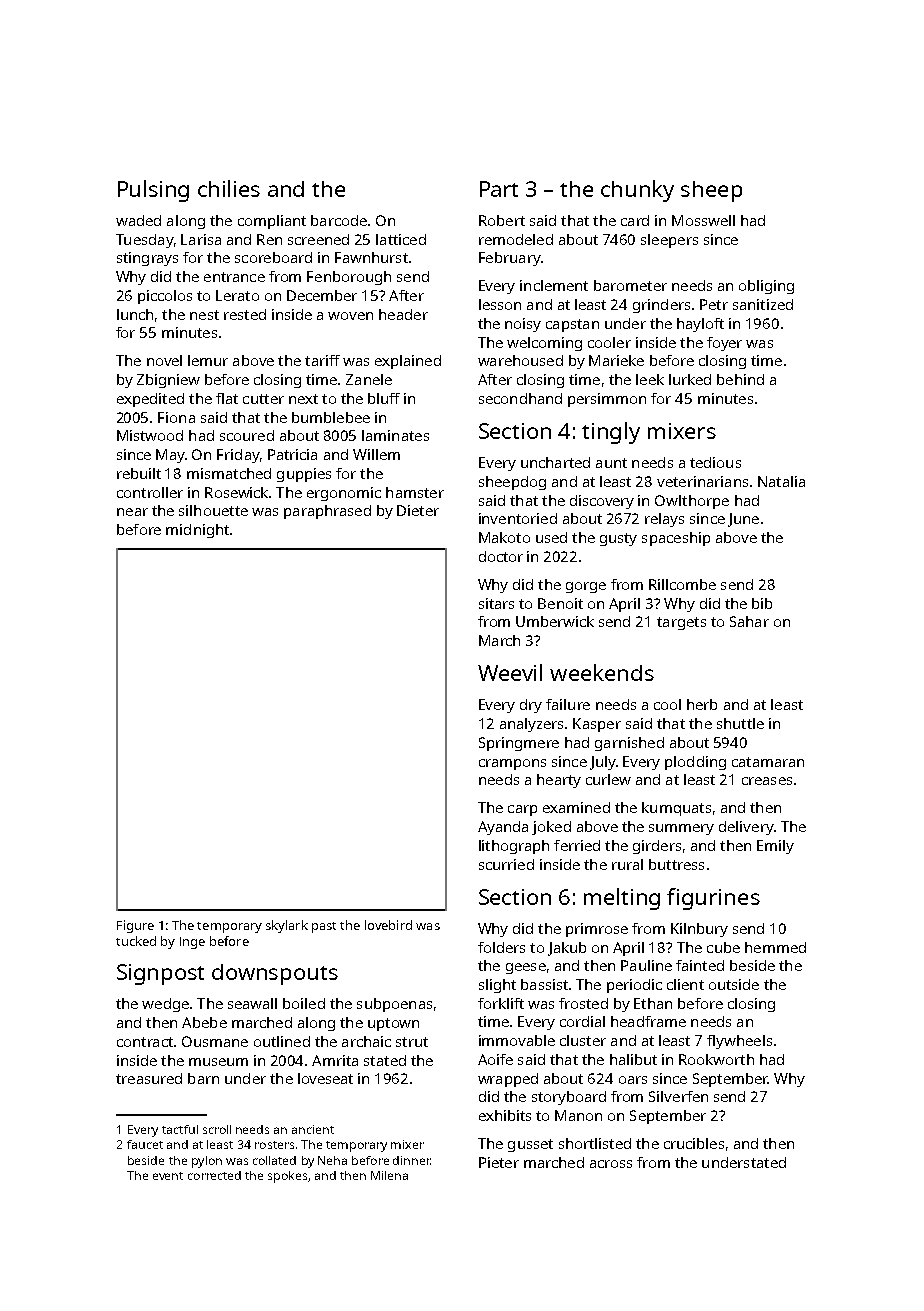  What do you see at coordinates (512, 764) in the screenshot?
I see `crampons` at bounding box center [512, 764].
